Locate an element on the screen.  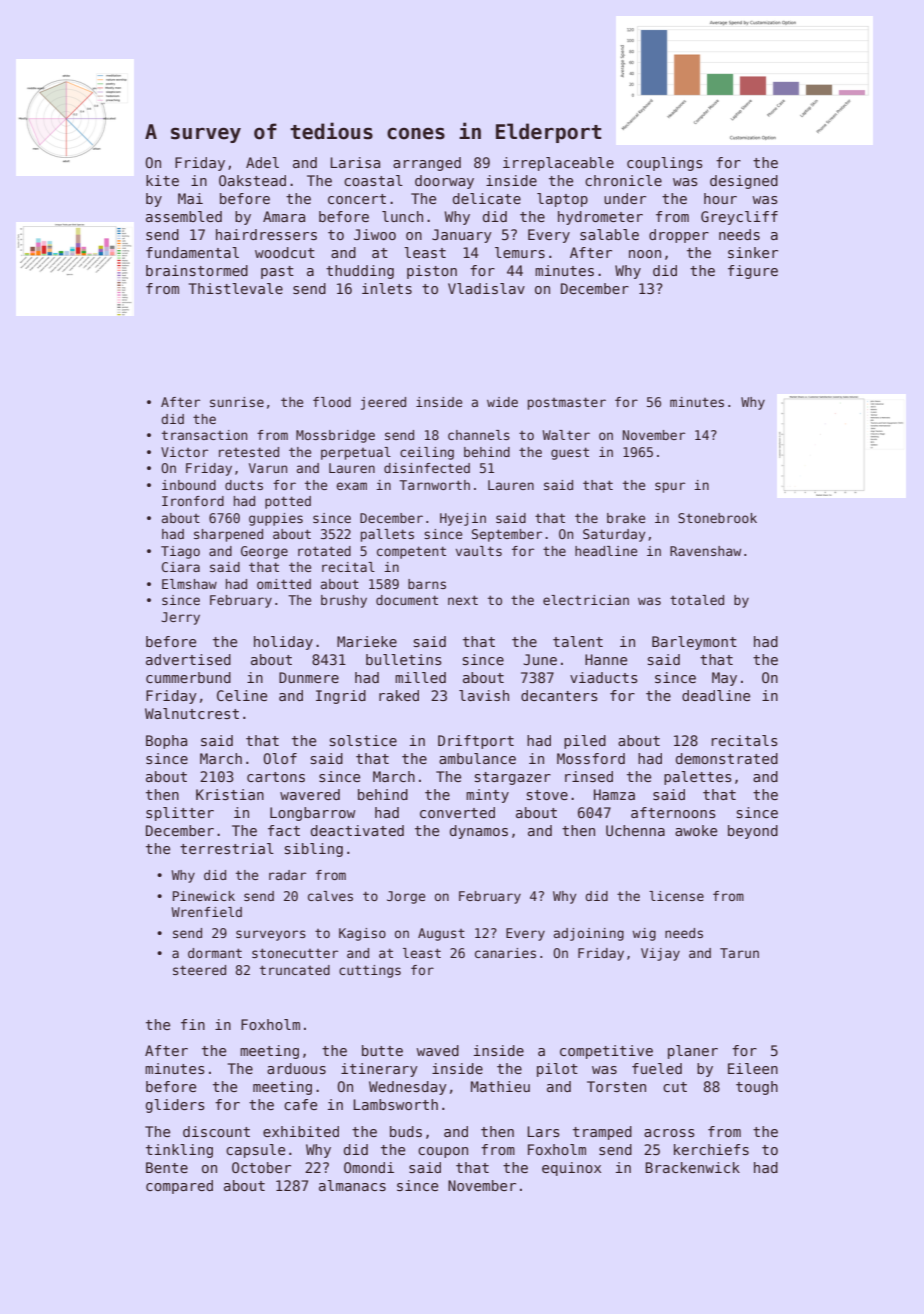
guest is located at coordinates (570, 453).
